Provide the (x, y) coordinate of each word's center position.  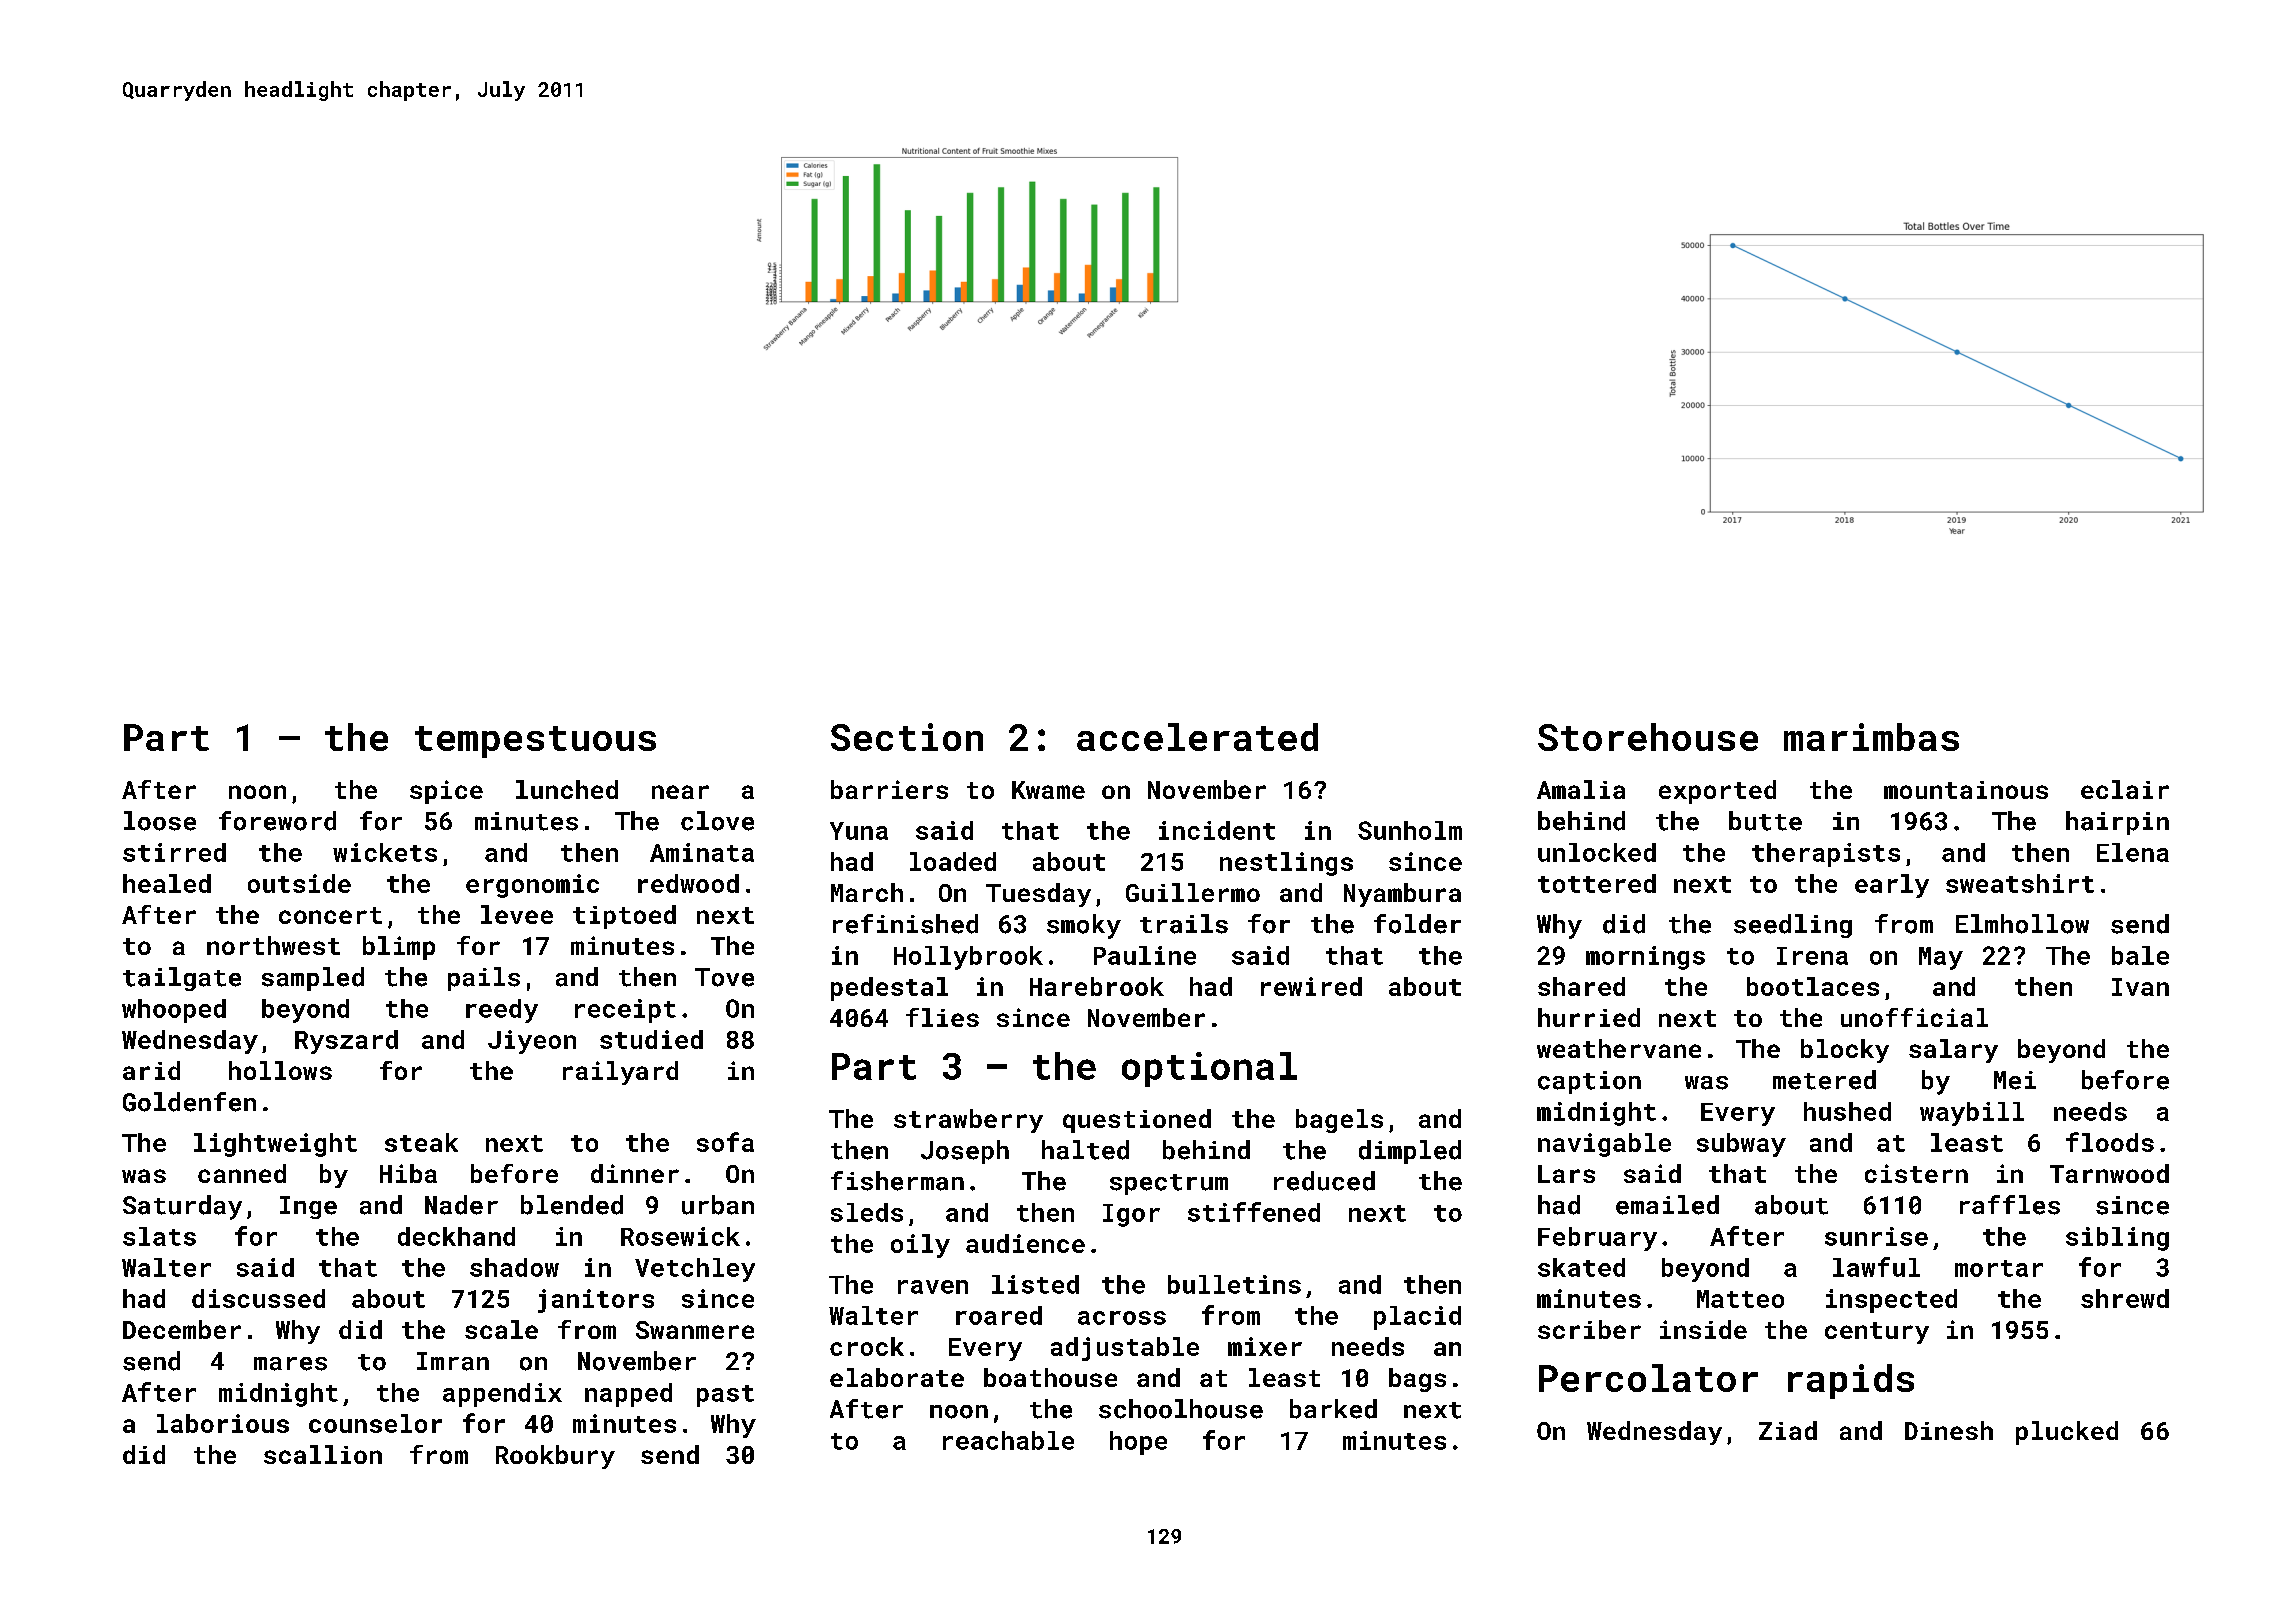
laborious (223, 1423)
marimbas (1871, 737)
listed (1035, 1284)
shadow (514, 1267)
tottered (1597, 883)
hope (1138, 1443)
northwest (273, 945)
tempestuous (535, 742)
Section (907, 737)
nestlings (1286, 864)
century (1877, 1333)
